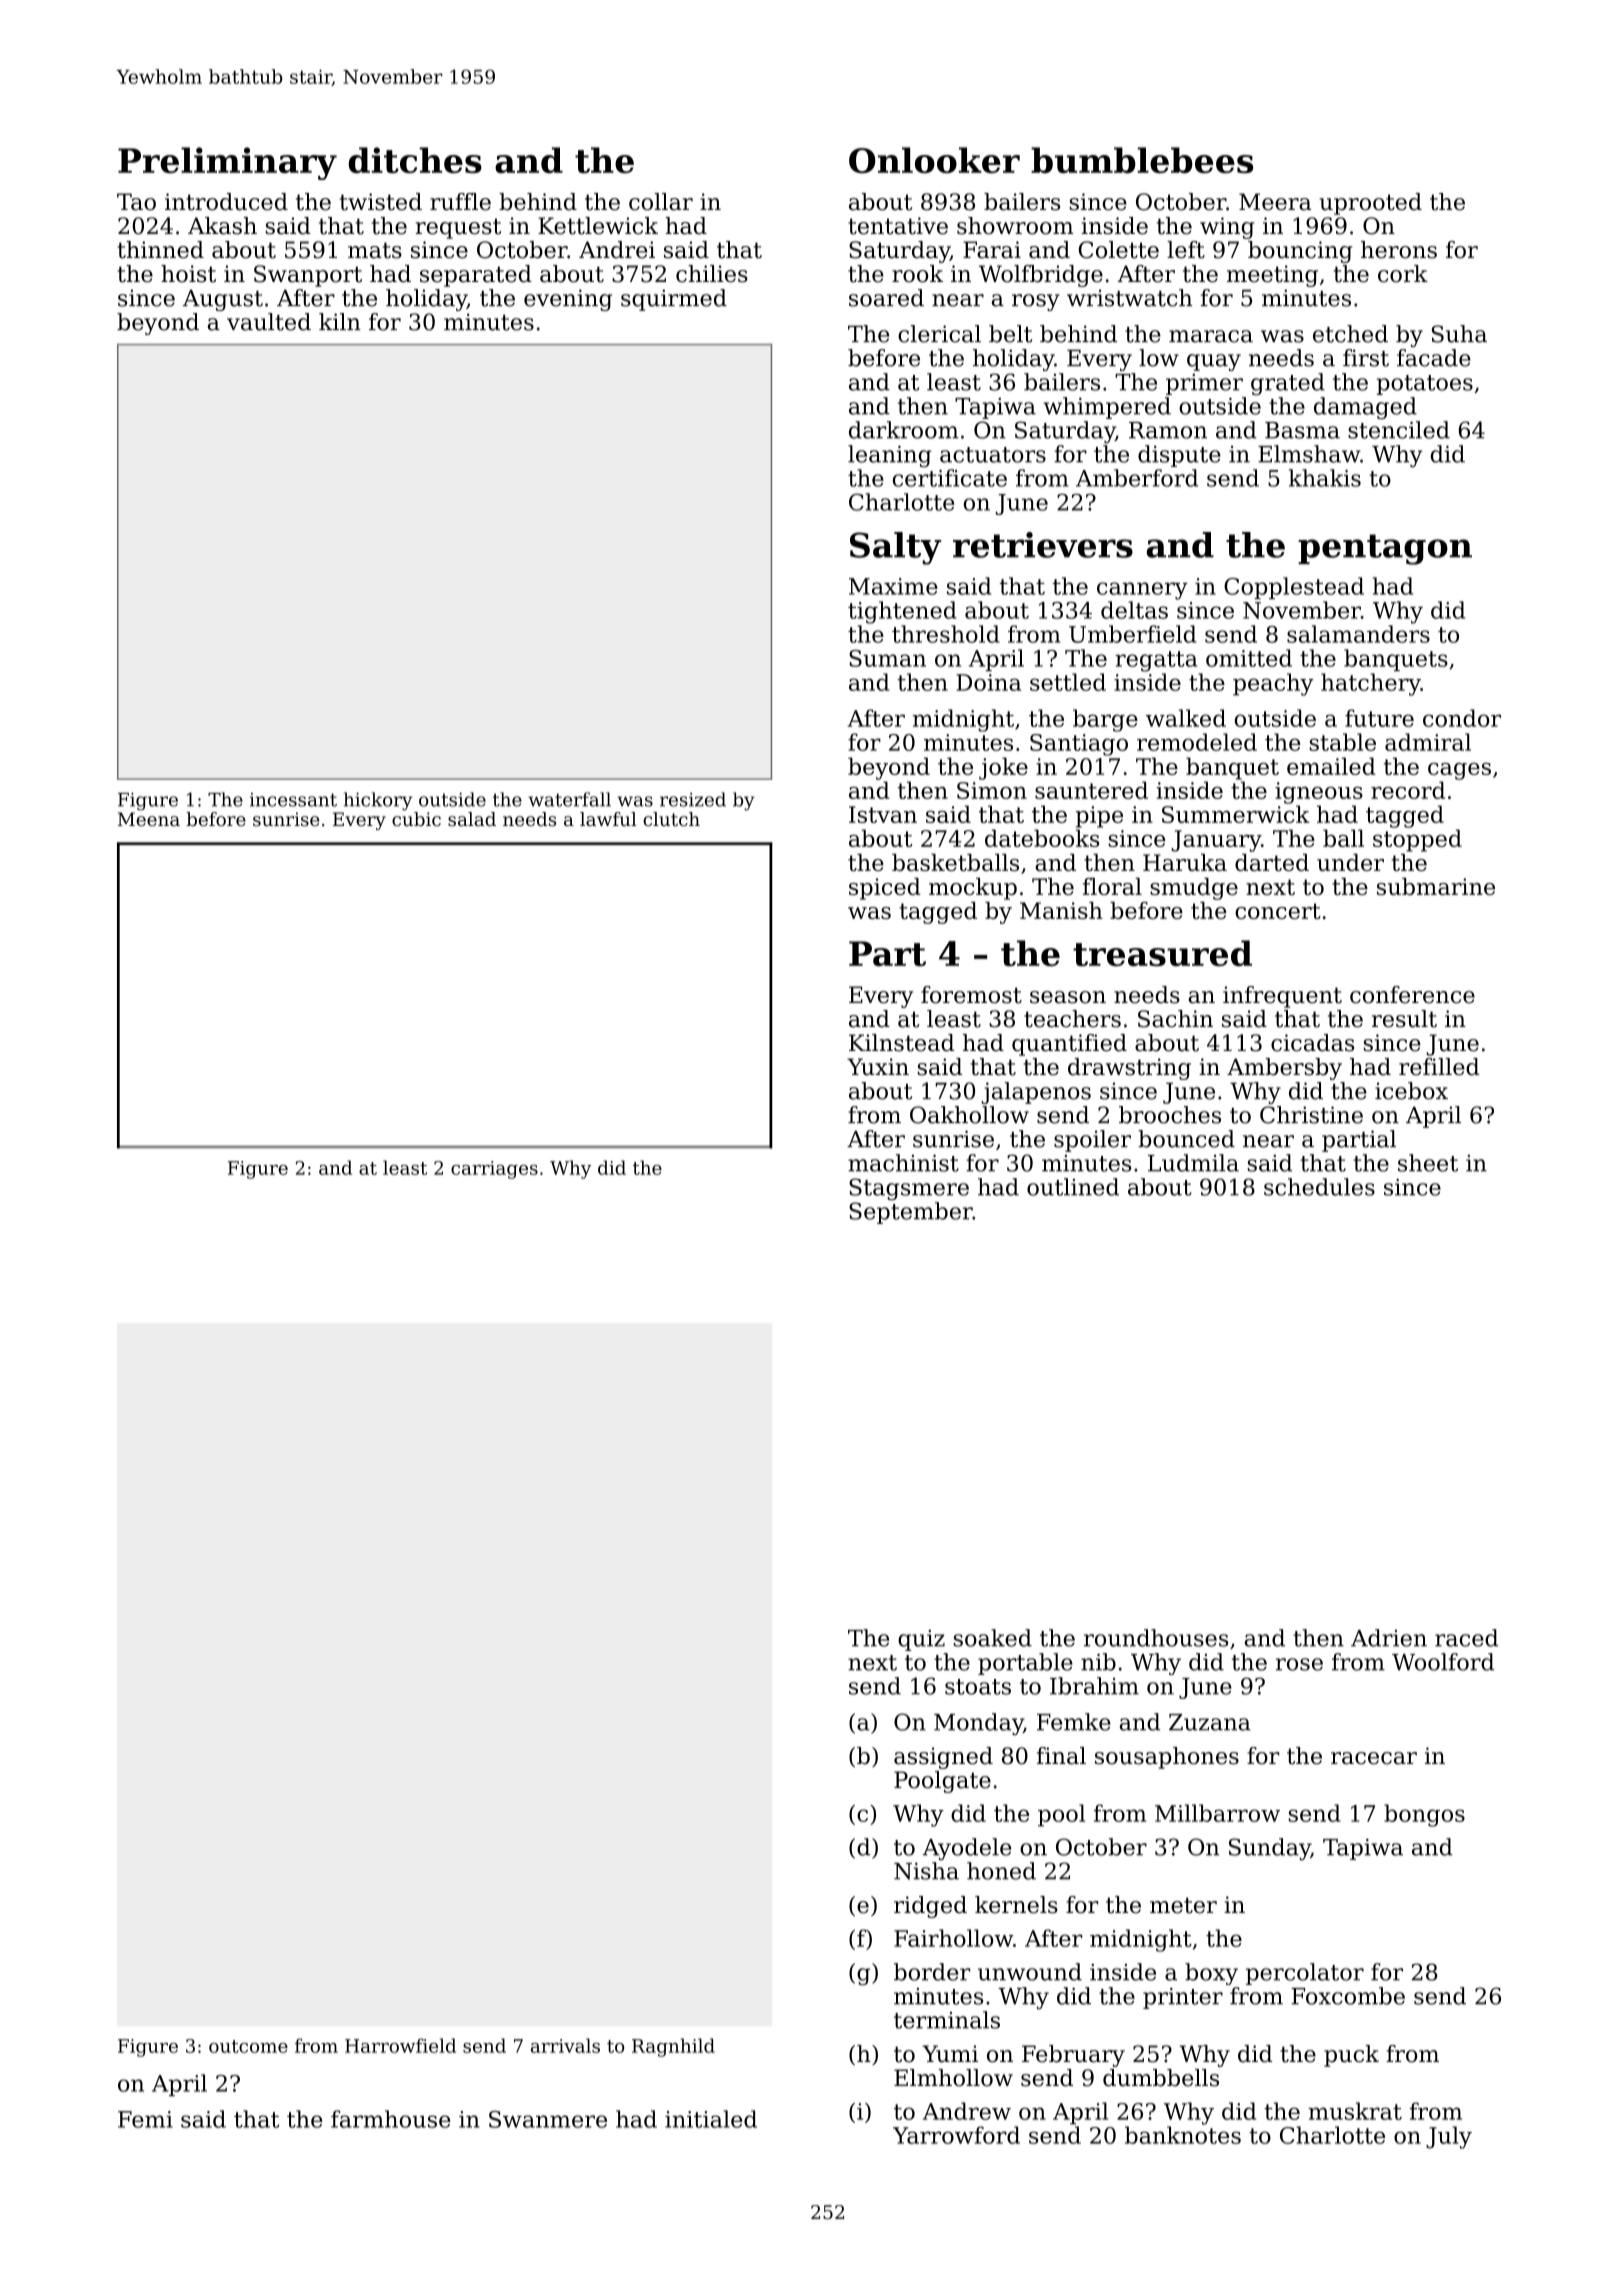  What do you see at coordinates (712, 274) in the page?
I see `chilies` at bounding box center [712, 274].
